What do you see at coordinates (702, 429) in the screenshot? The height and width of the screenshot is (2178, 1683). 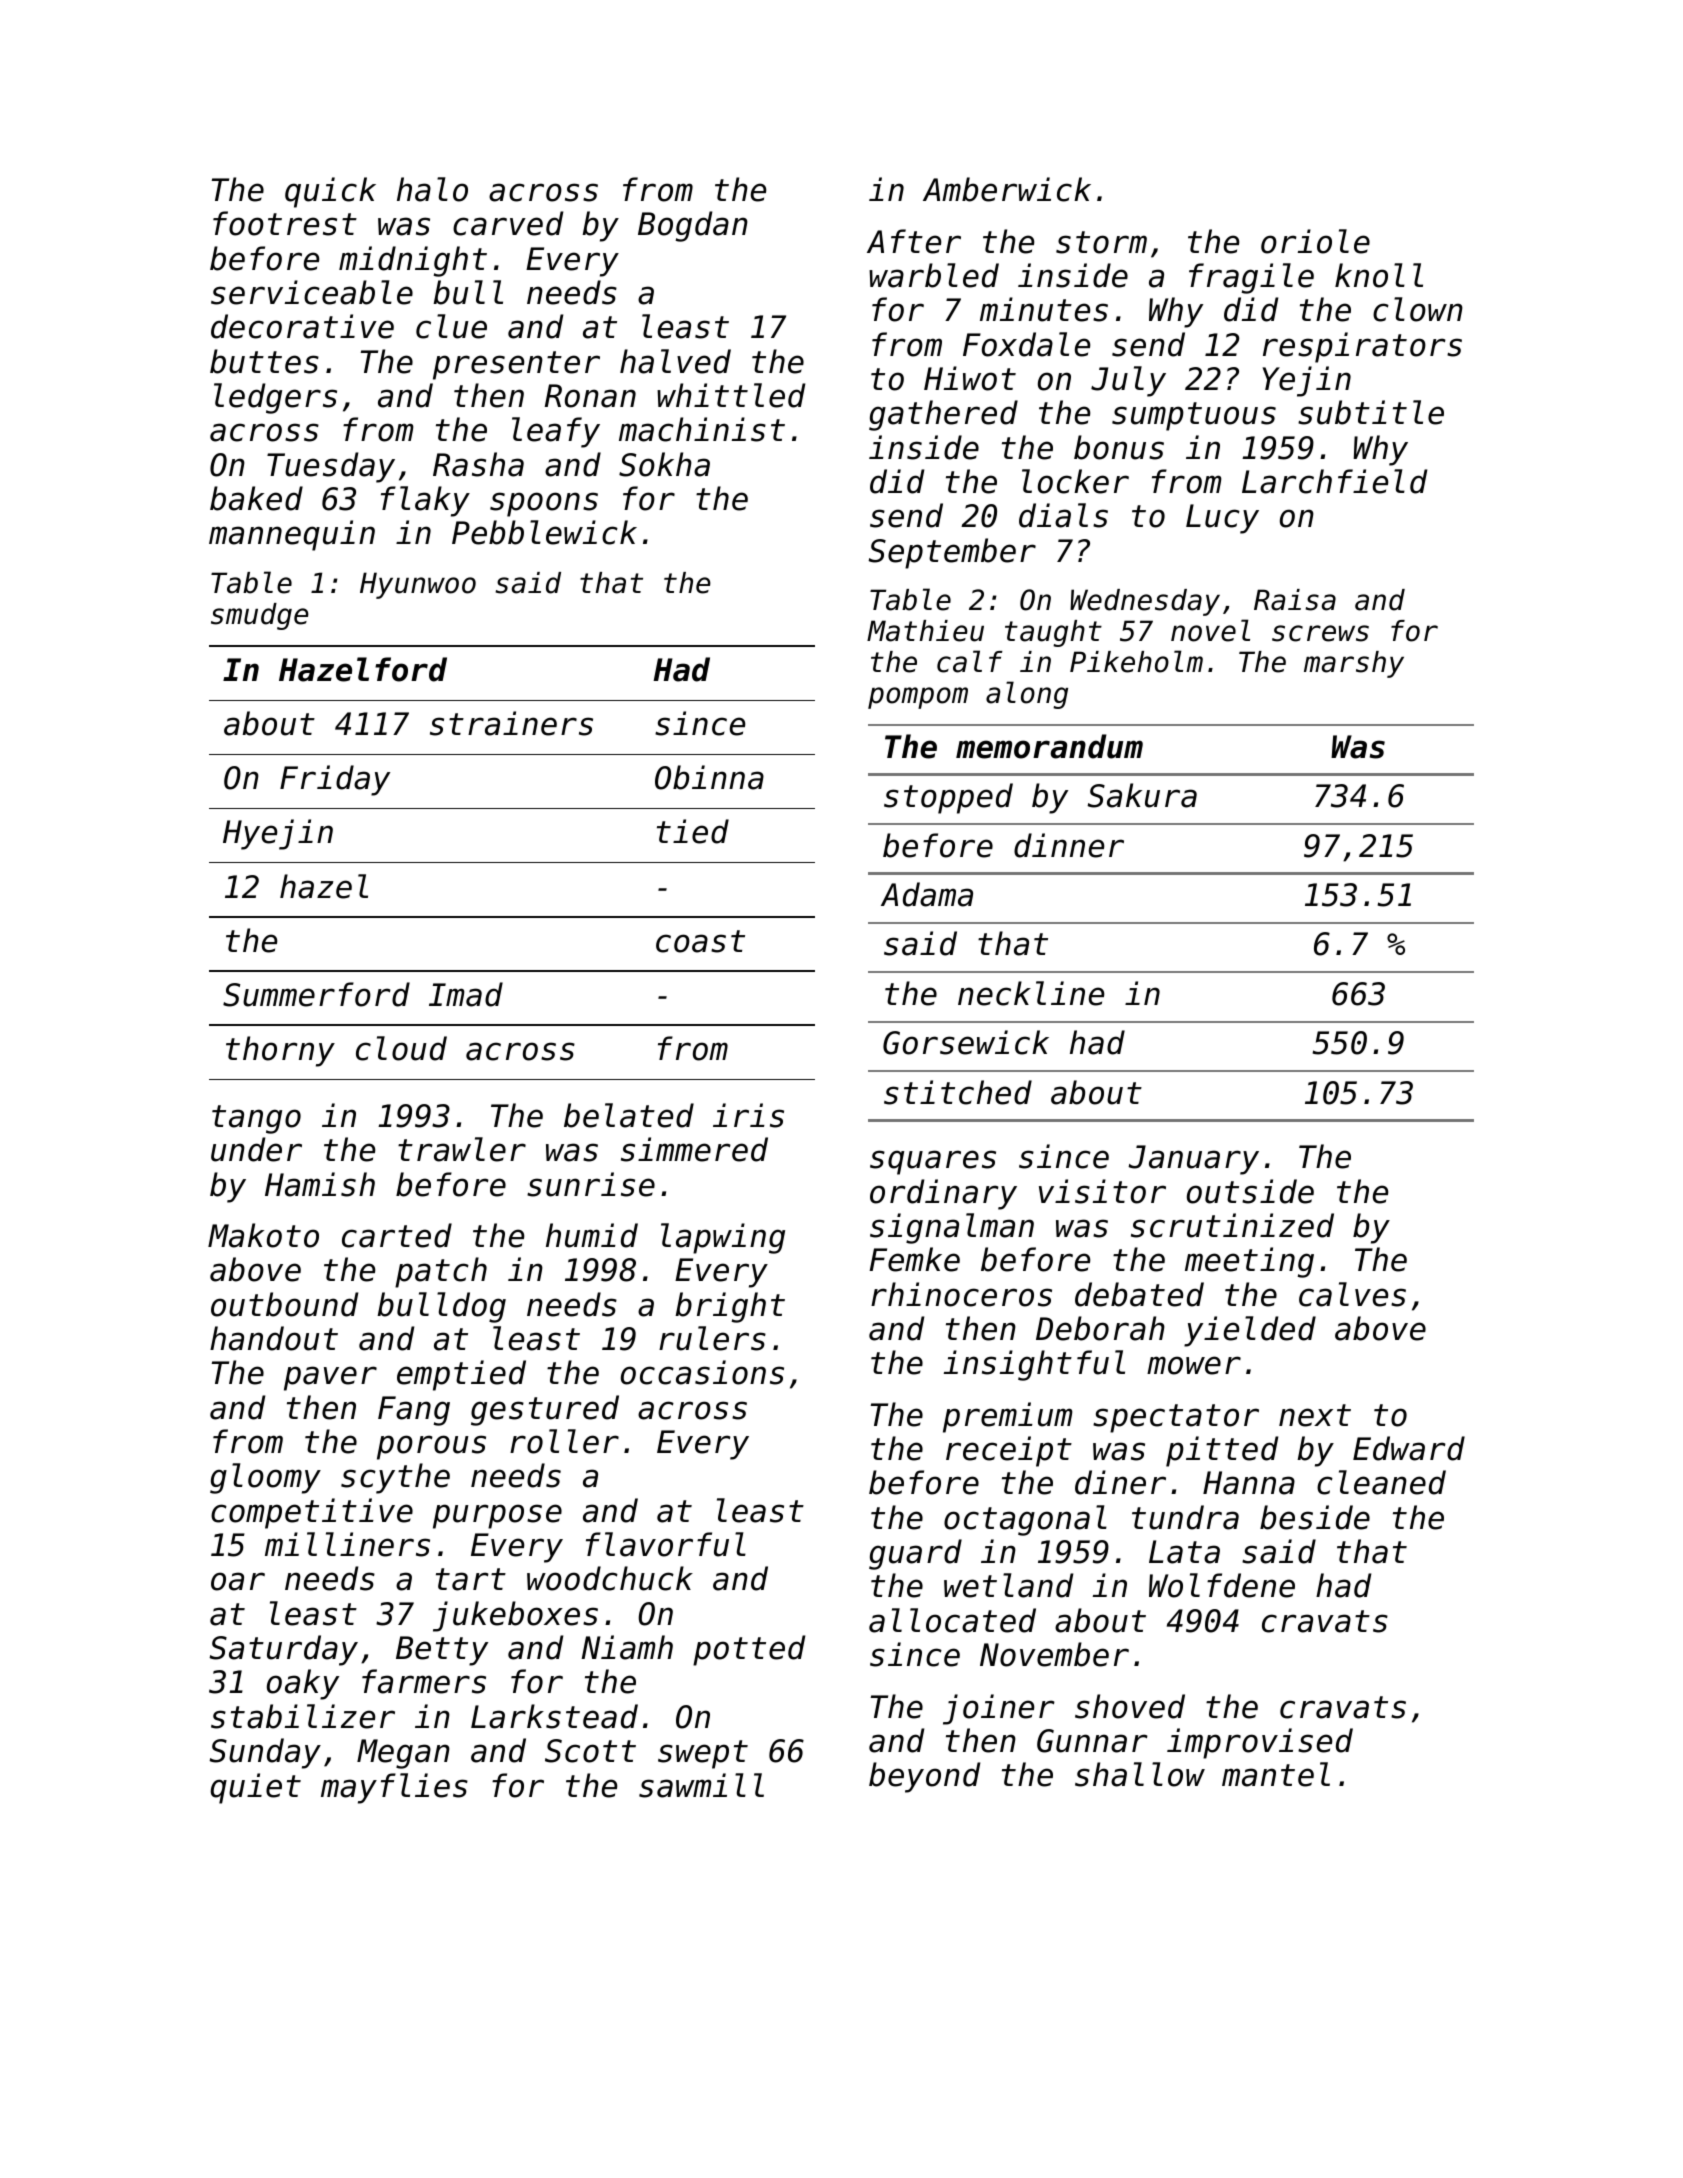 I see `machinist` at bounding box center [702, 429].
